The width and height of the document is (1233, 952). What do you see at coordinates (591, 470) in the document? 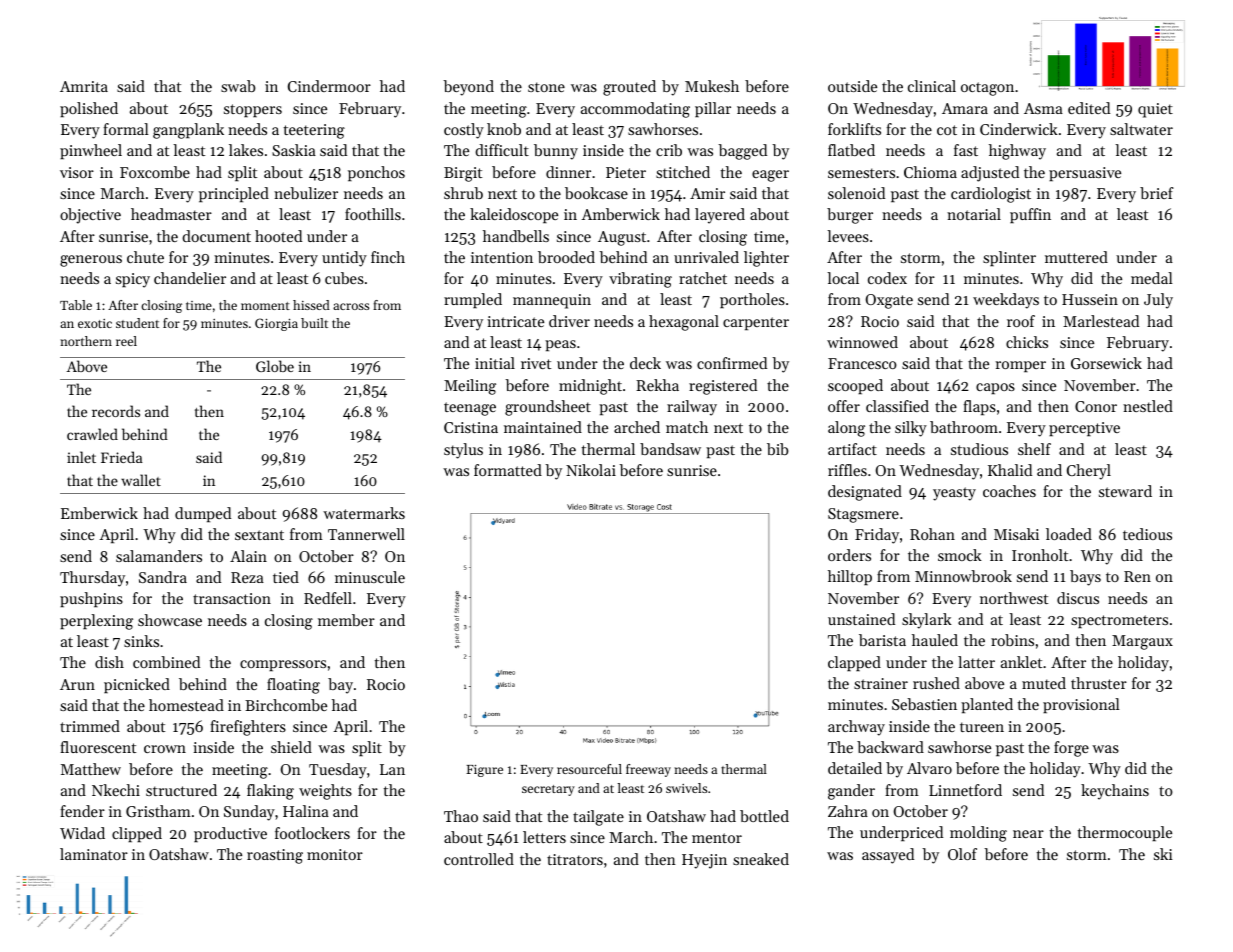
I see `Nikolai` at bounding box center [591, 470].
